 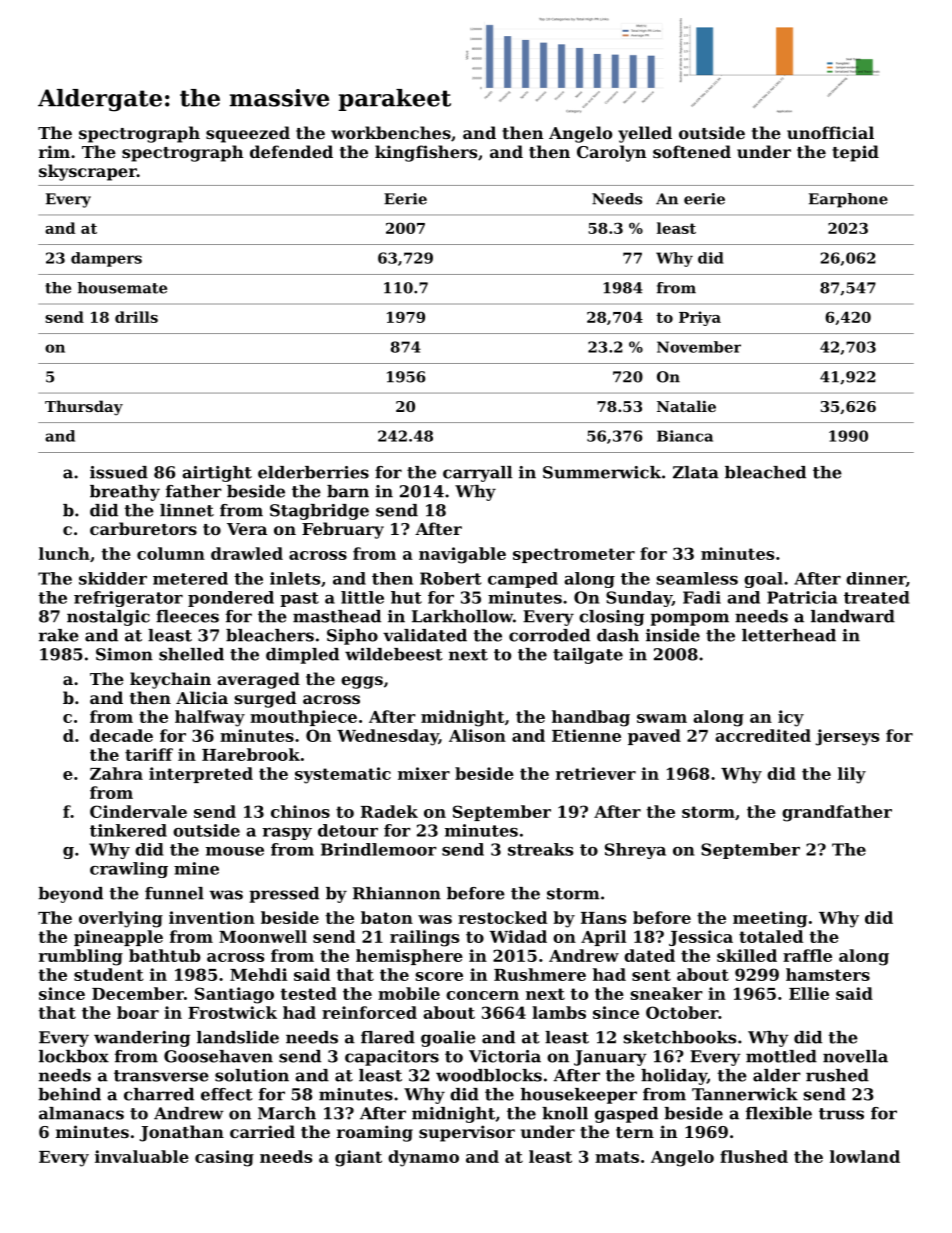 What do you see at coordinates (686, 406) in the screenshot?
I see `Natalie` at bounding box center [686, 406].
